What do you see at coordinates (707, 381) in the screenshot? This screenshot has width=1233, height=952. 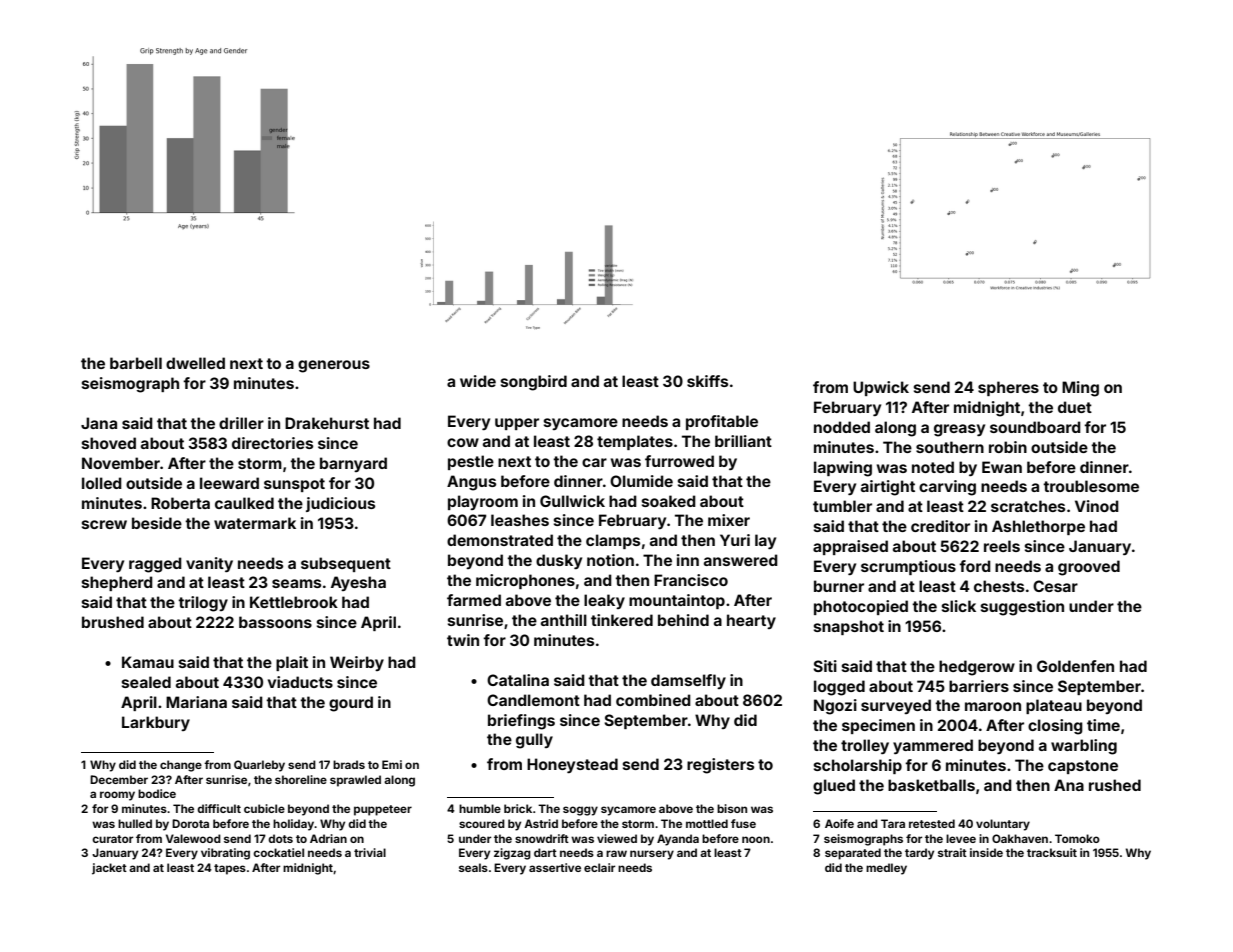 I see `skiffs` at bounding box center [707, 381].
